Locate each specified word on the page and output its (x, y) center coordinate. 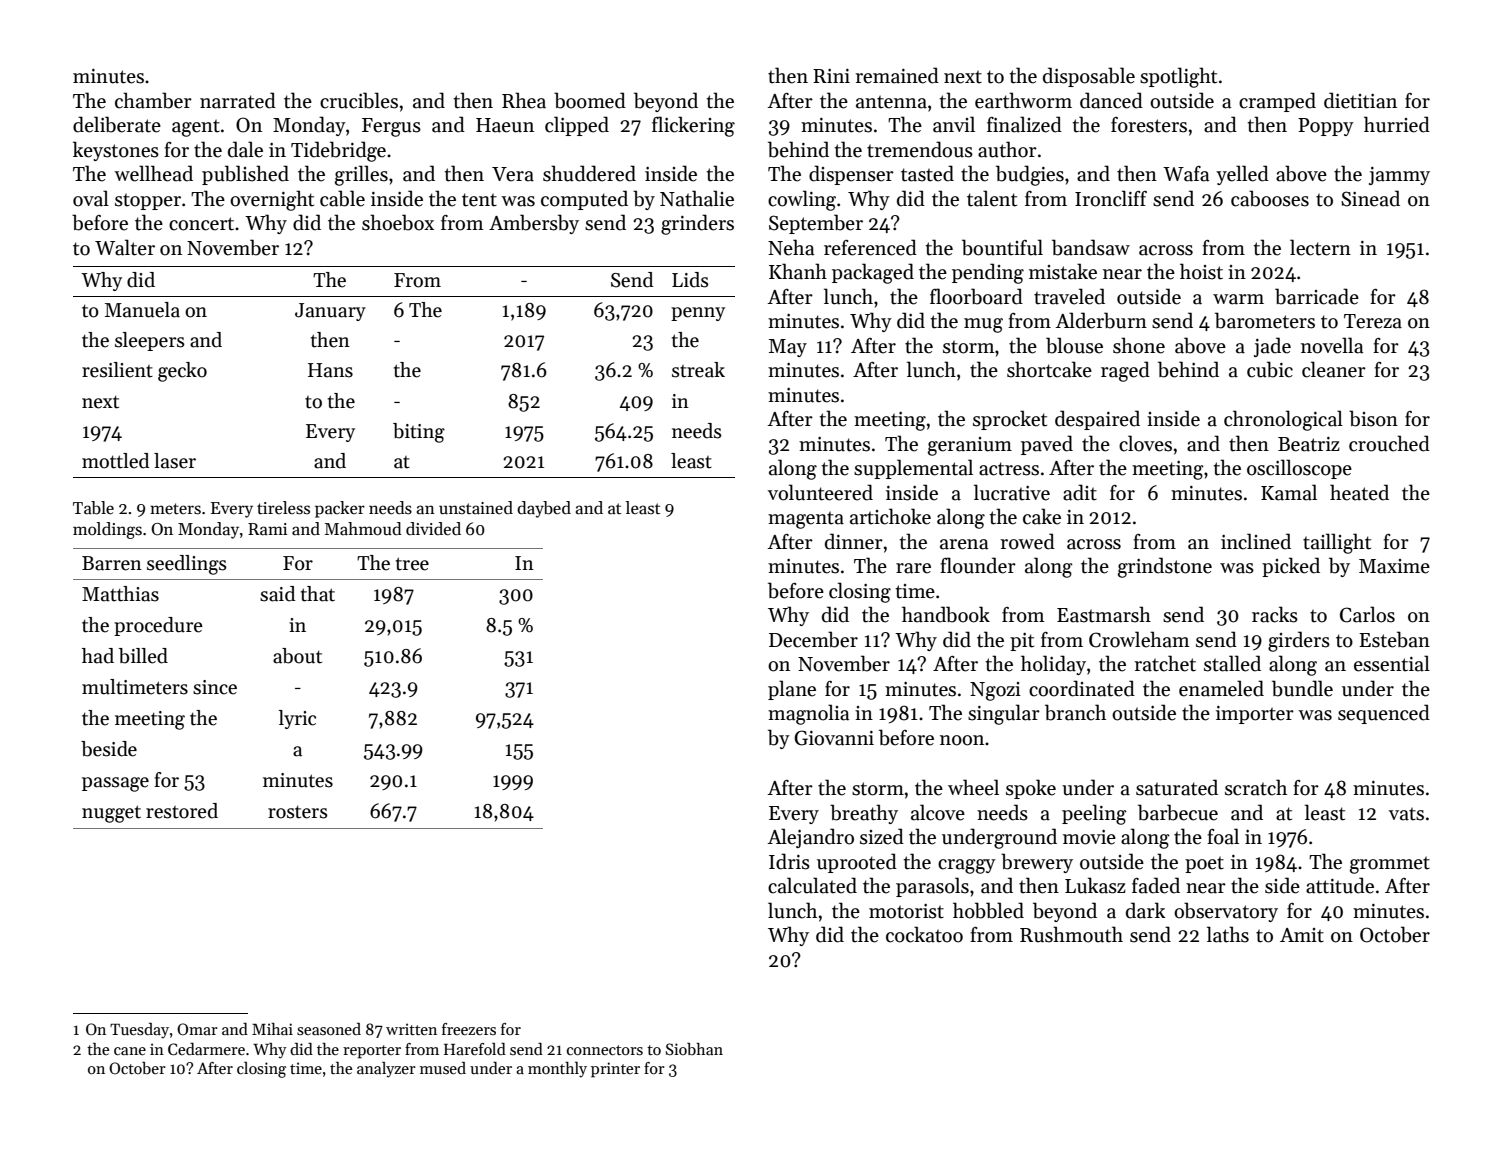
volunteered (820, 492)
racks (1275, 614)
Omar (197, 1029)
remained (897, 75)
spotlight (1178, 77)
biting (419, 433)
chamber (153, 100)
